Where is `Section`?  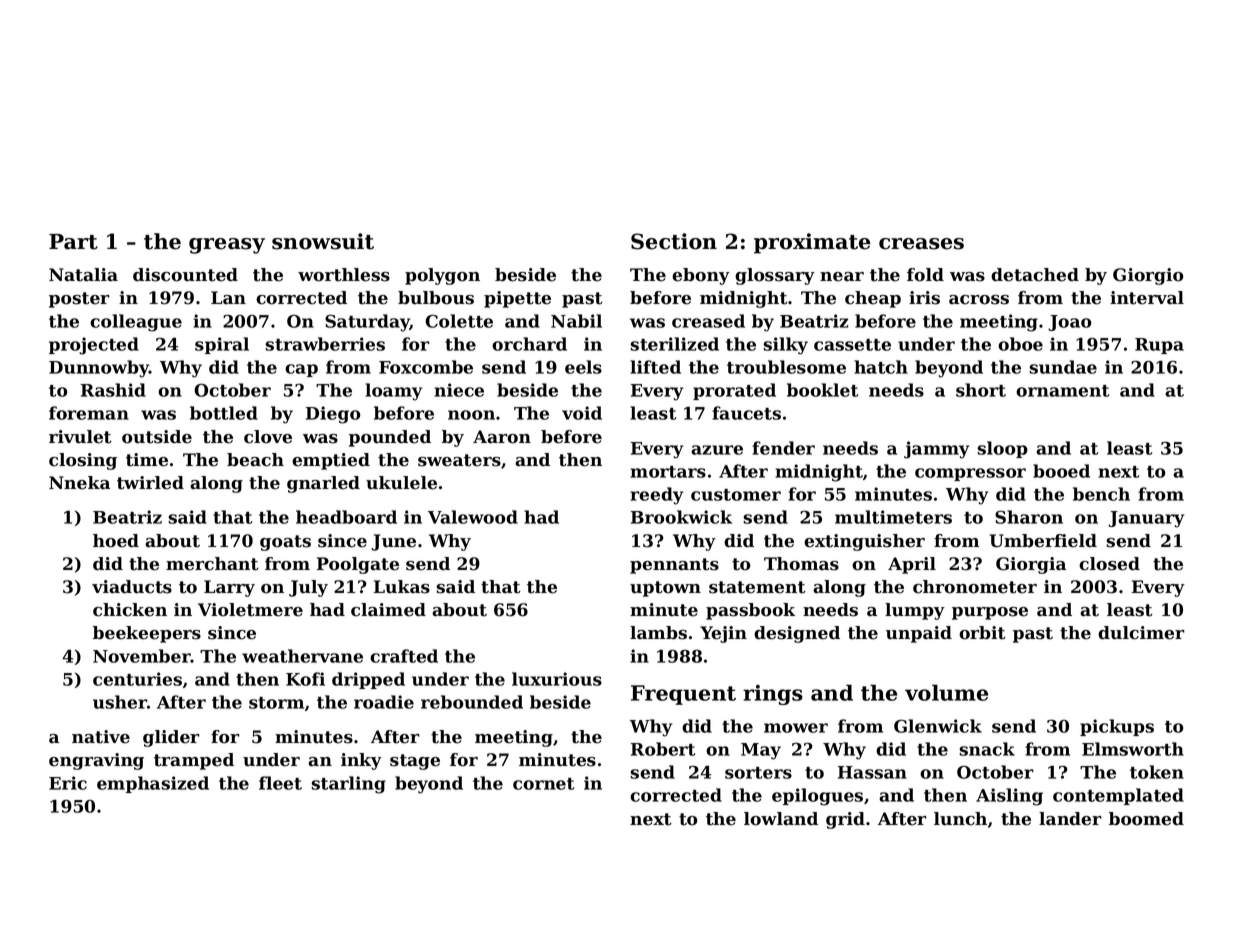 Section is located at coordinates (674, 241).
